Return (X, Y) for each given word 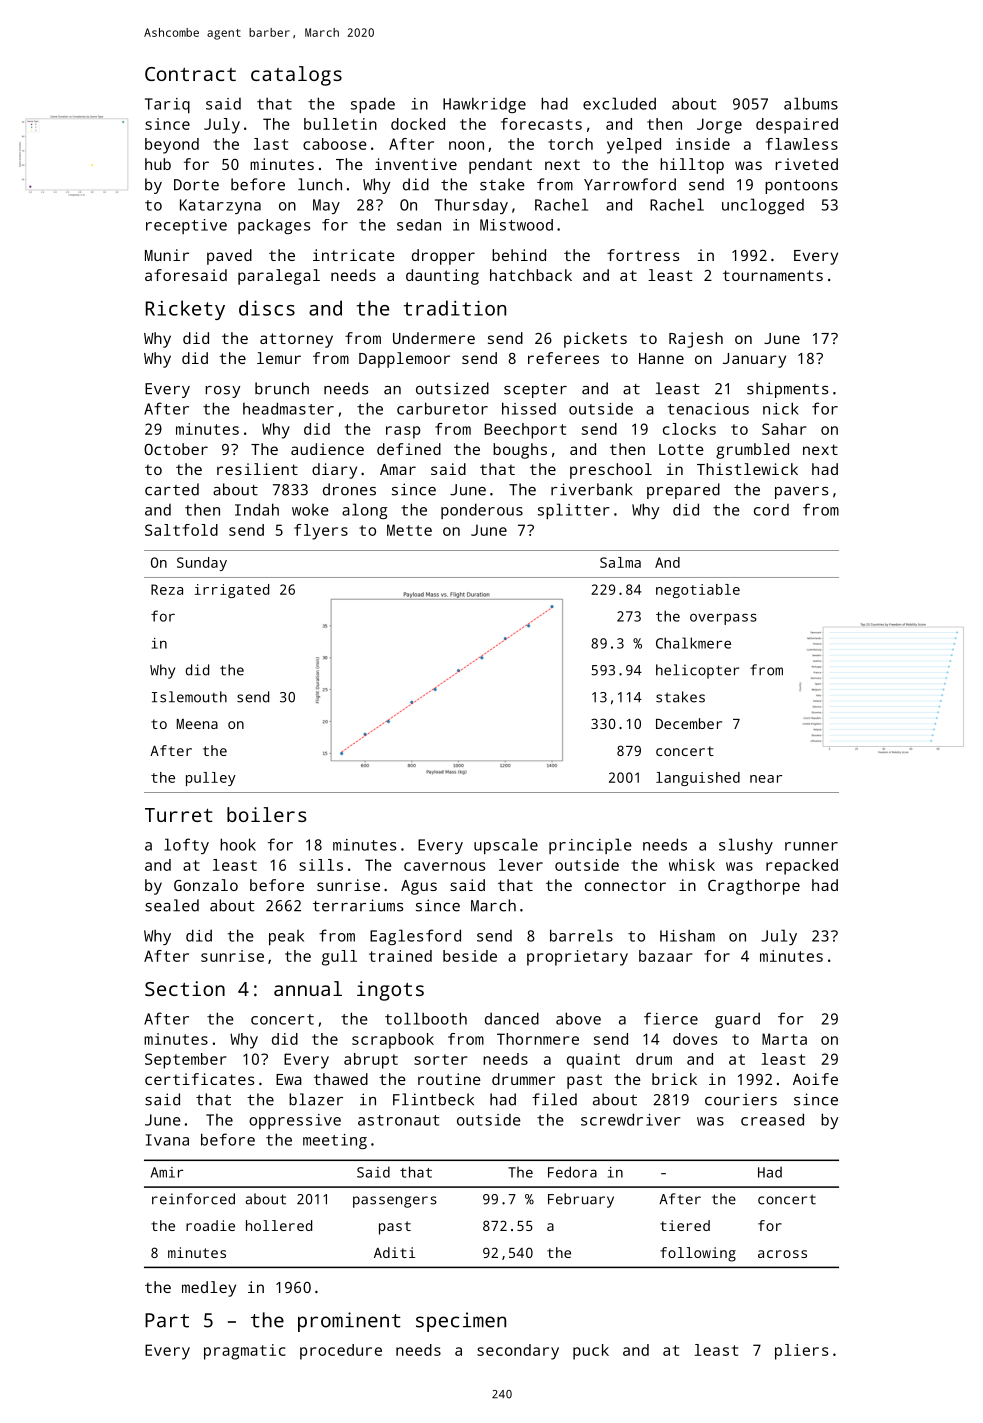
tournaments (773, 275)
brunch (282, 388)
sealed (172, 905)
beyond (172, 146)
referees (563, 358)
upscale (506, 846)
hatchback (531, 275)
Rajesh (696, 340)
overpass (723, 619)
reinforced (193, 1199)
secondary (518, 1352)
